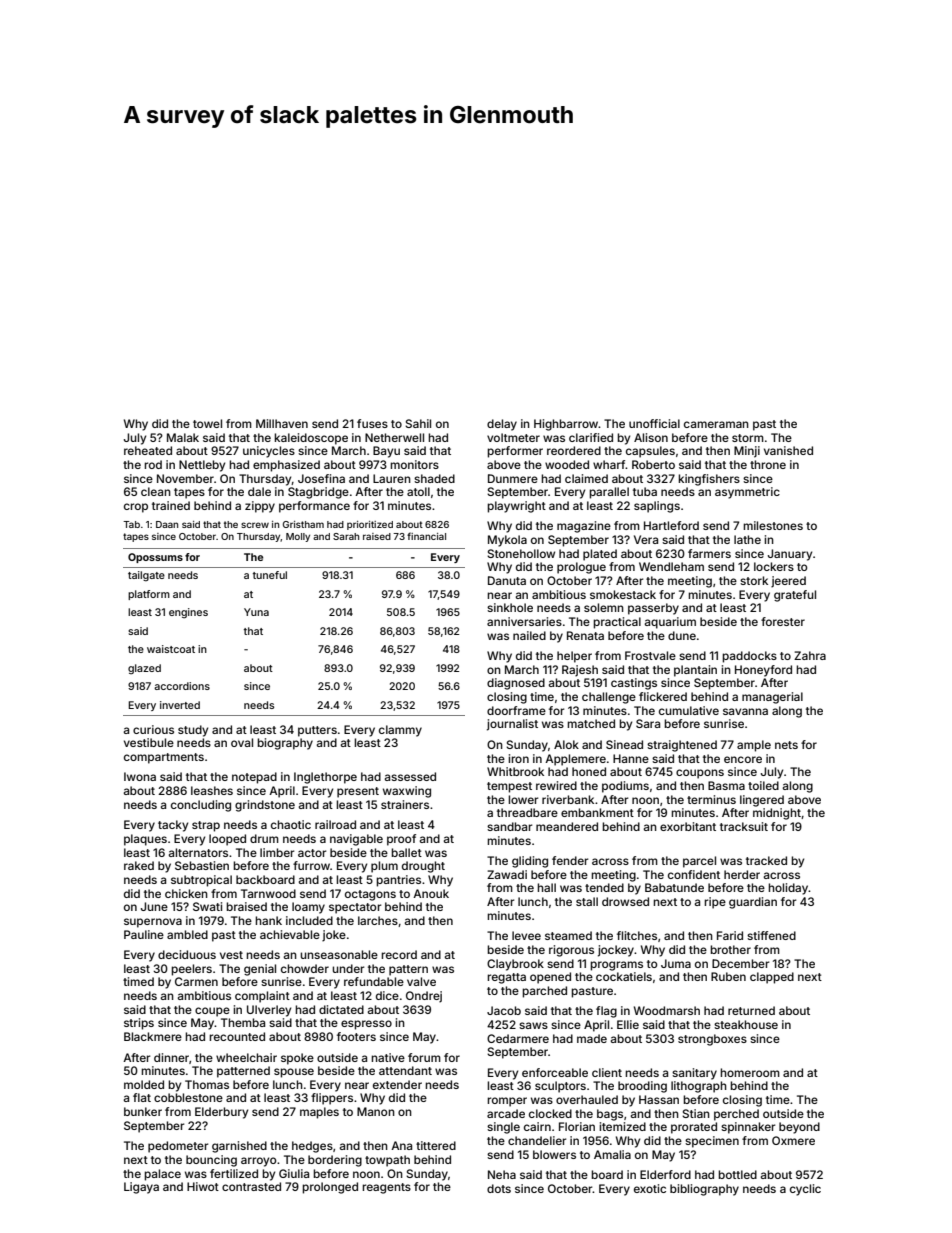  Describe the element at coordinates (726, 785) in the page. I see `Basma` at that location.
